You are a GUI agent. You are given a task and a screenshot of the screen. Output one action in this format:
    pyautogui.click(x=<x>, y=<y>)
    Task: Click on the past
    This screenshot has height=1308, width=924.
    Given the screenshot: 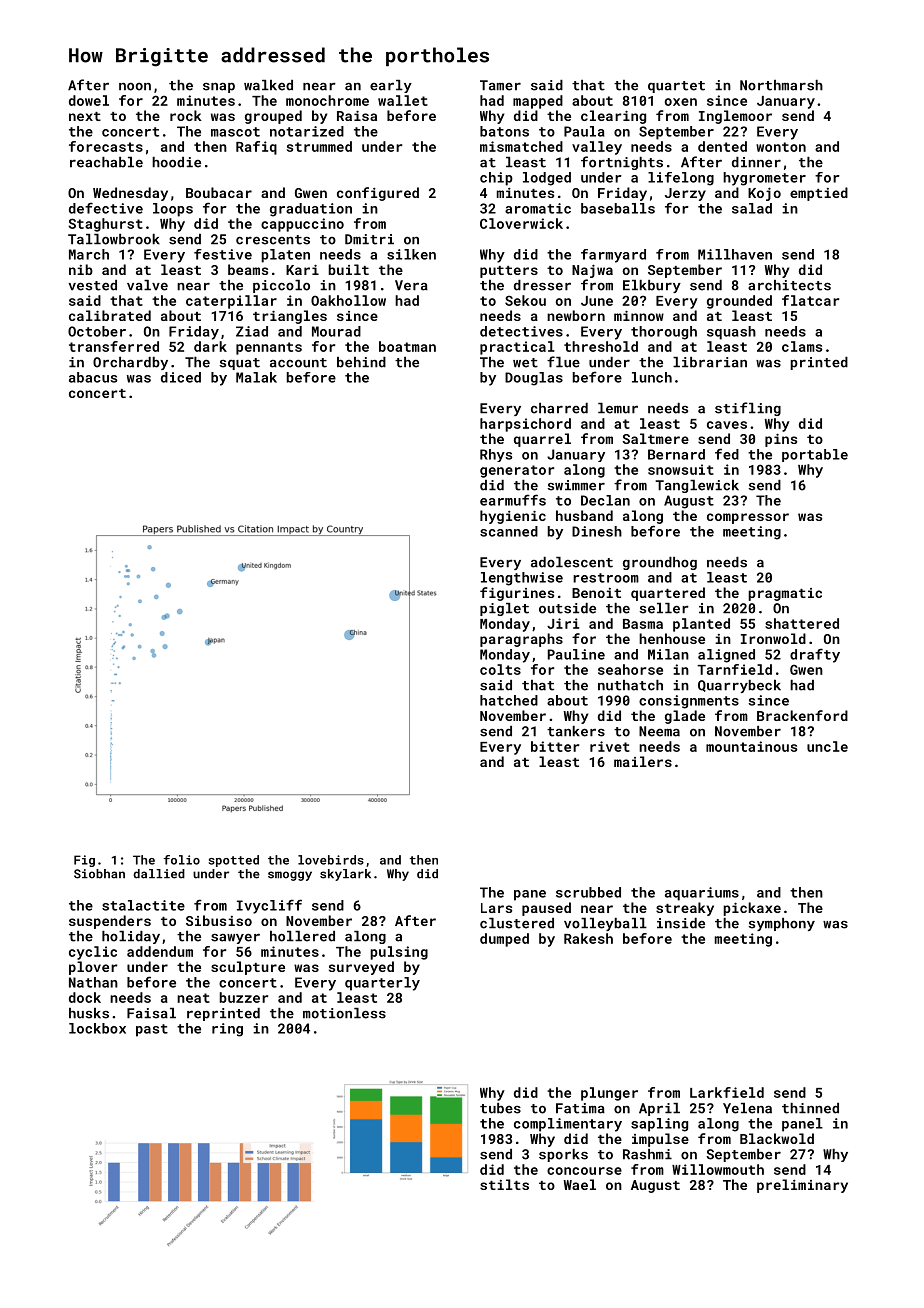 What is the action you would take?
    pyautogui.click(x=152, y=1030)
